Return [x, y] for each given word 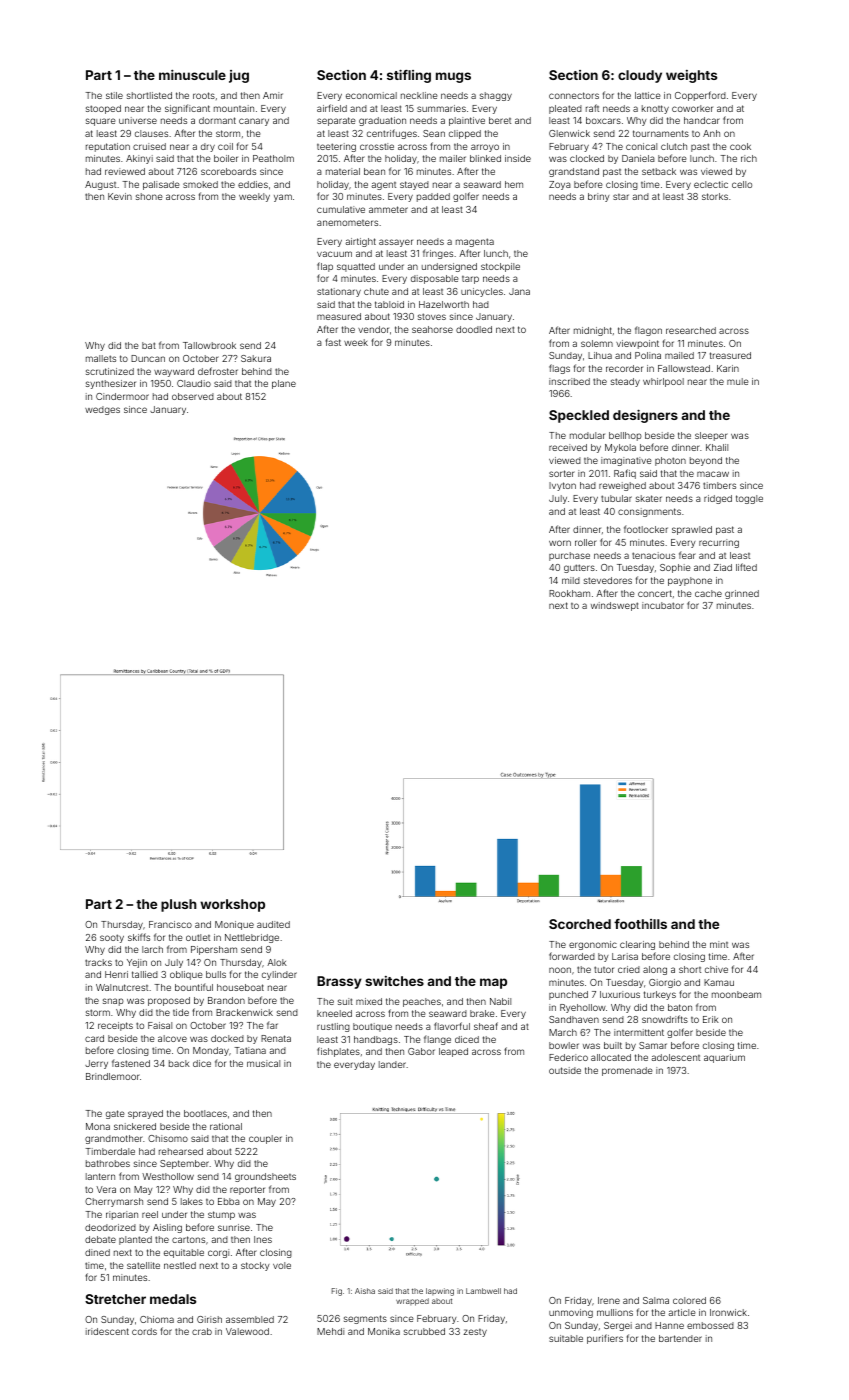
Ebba [229, 1201]
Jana [519, 291]
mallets [101, 358]
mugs [453, 77]
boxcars [603, 120]
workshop [232, 905]
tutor [604, 969]
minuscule [192, 75]
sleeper [711, 436]
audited [273, 924]
